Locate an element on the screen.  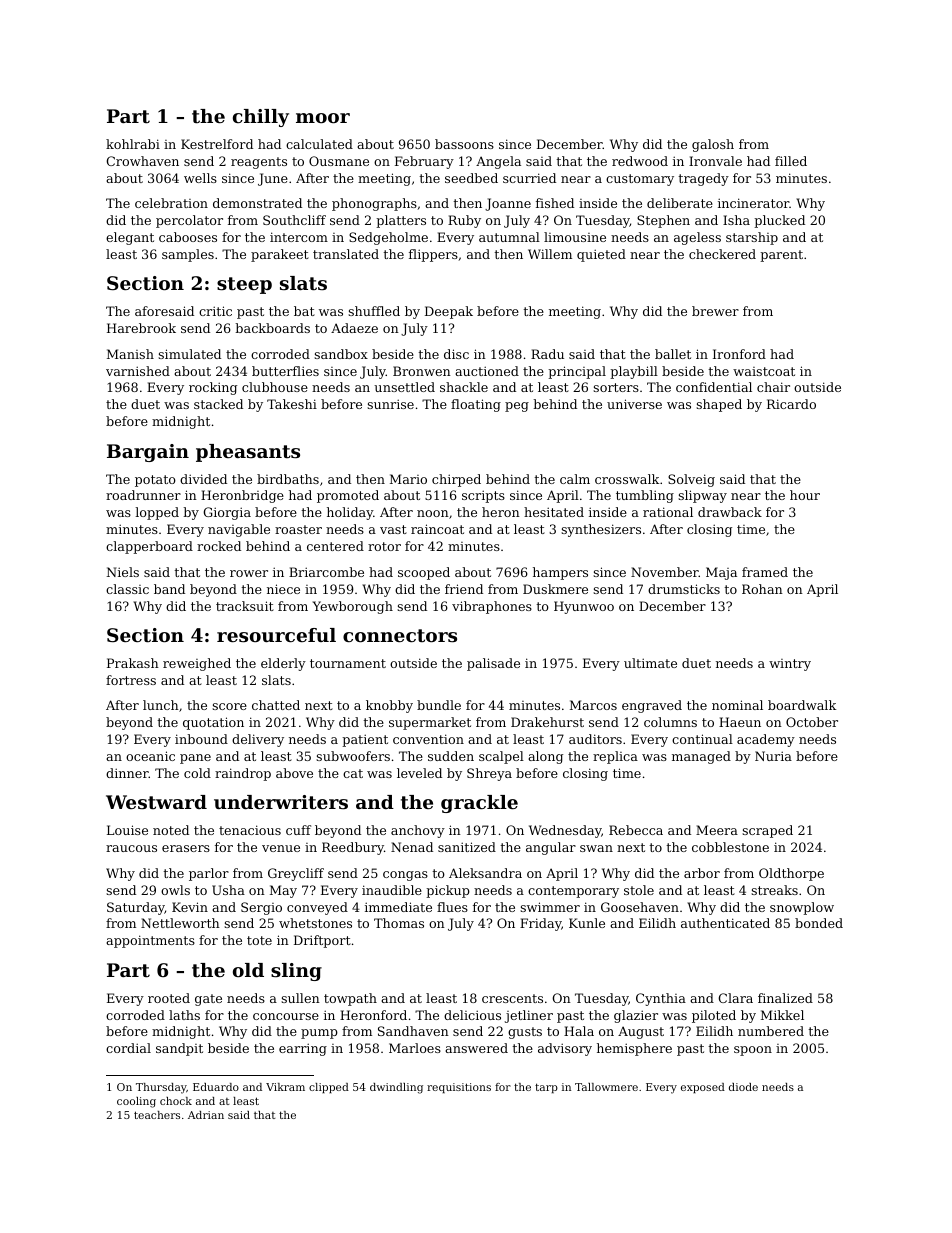
above is located at coordinates (294, 773).
